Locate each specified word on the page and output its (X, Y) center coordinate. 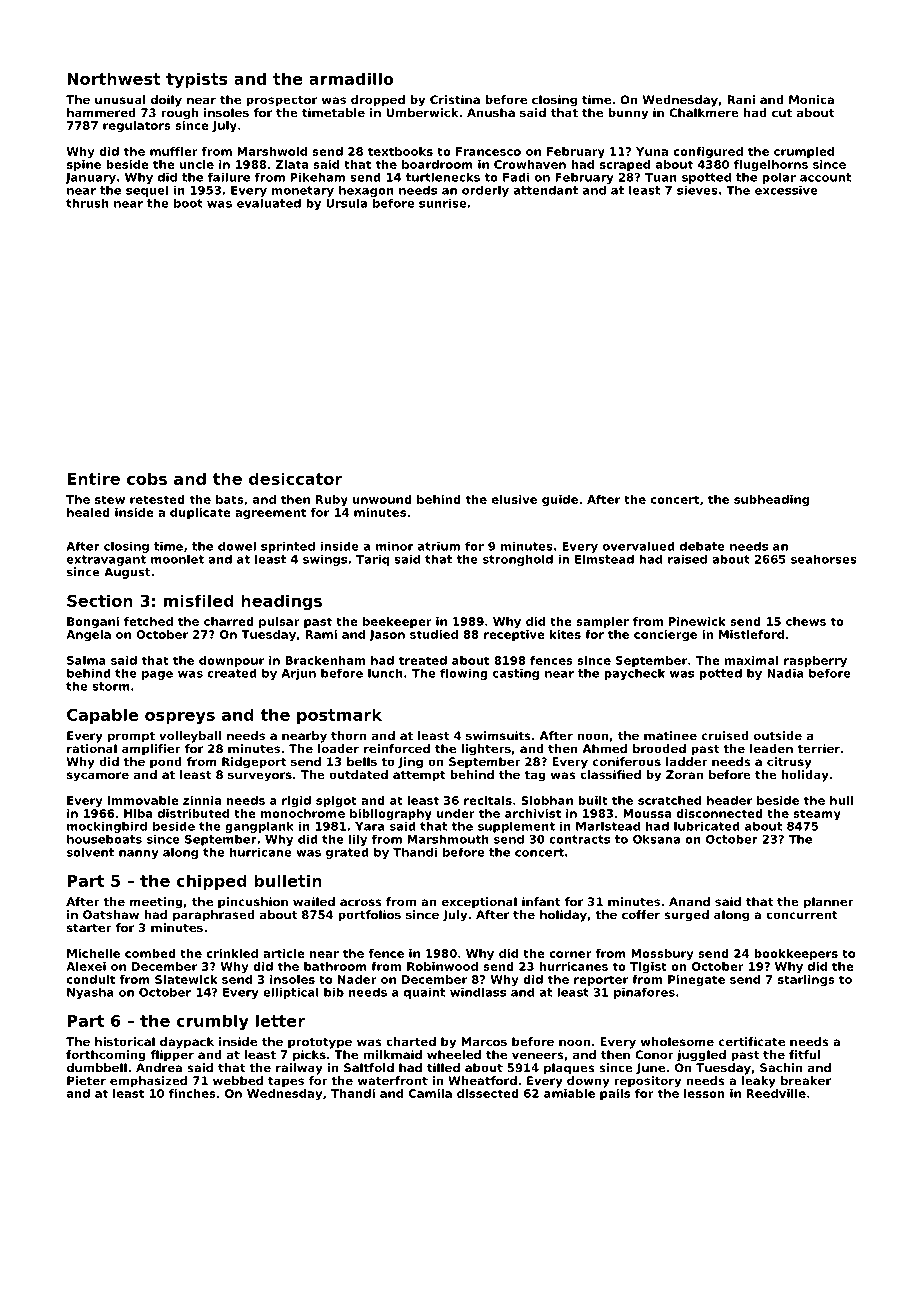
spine (84, 165)
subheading (771, 500)
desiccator (295, 478)
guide (560, 500)
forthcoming (106, 1056)
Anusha (491, 112)
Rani (741, 99)
